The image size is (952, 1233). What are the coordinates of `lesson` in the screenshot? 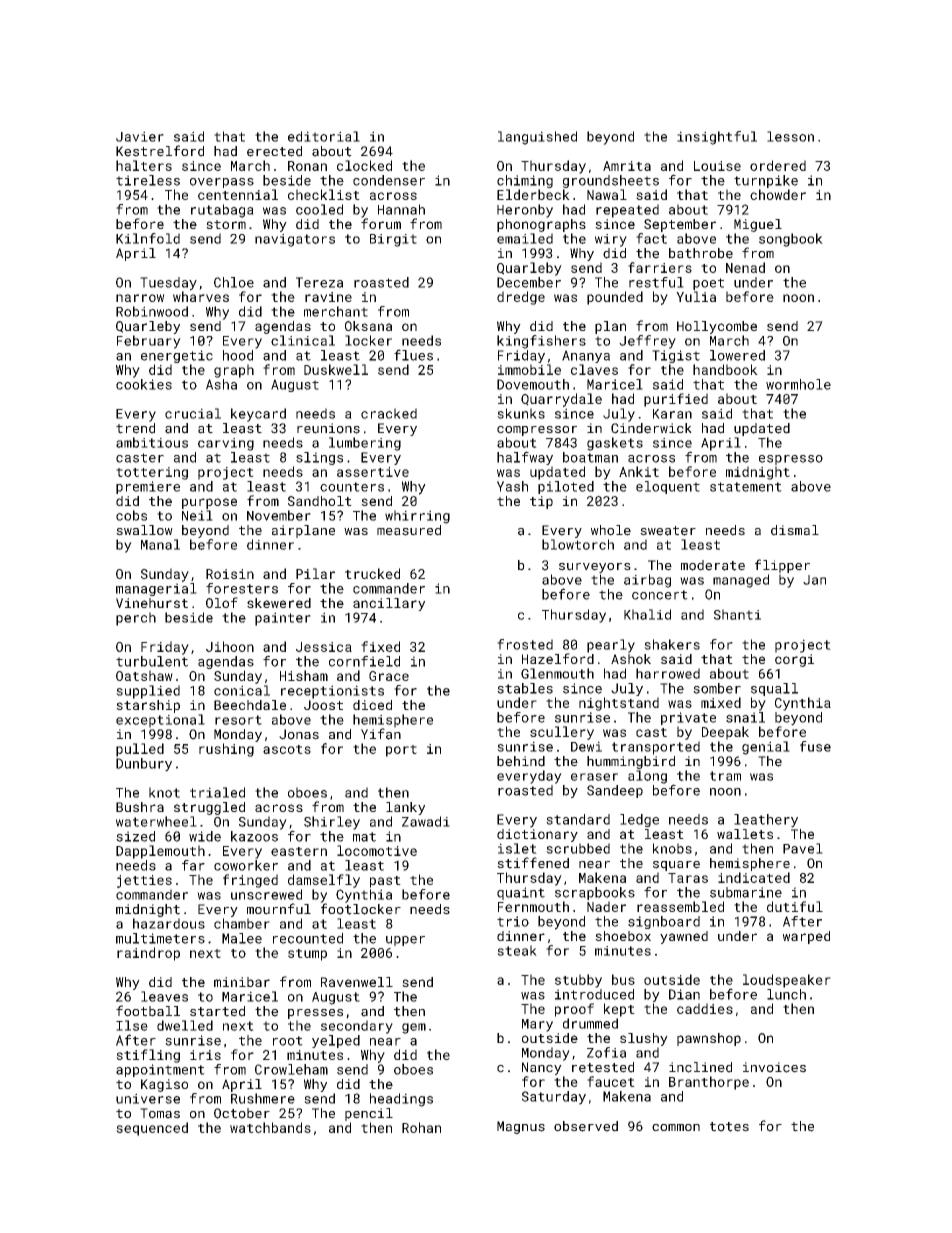 It's located at (790, 136).
